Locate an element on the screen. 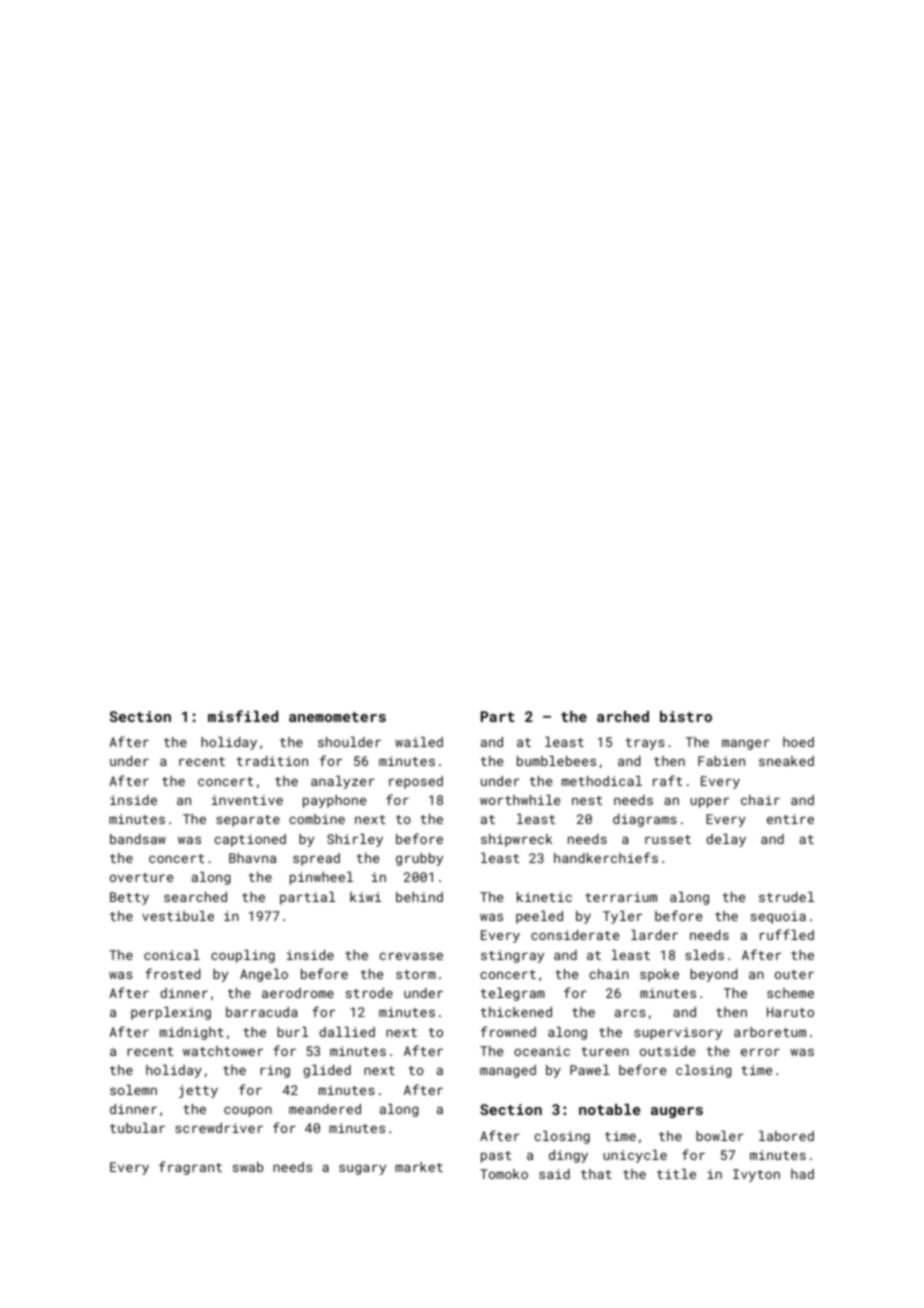  sugary is located at coordinates (362, 1169).
